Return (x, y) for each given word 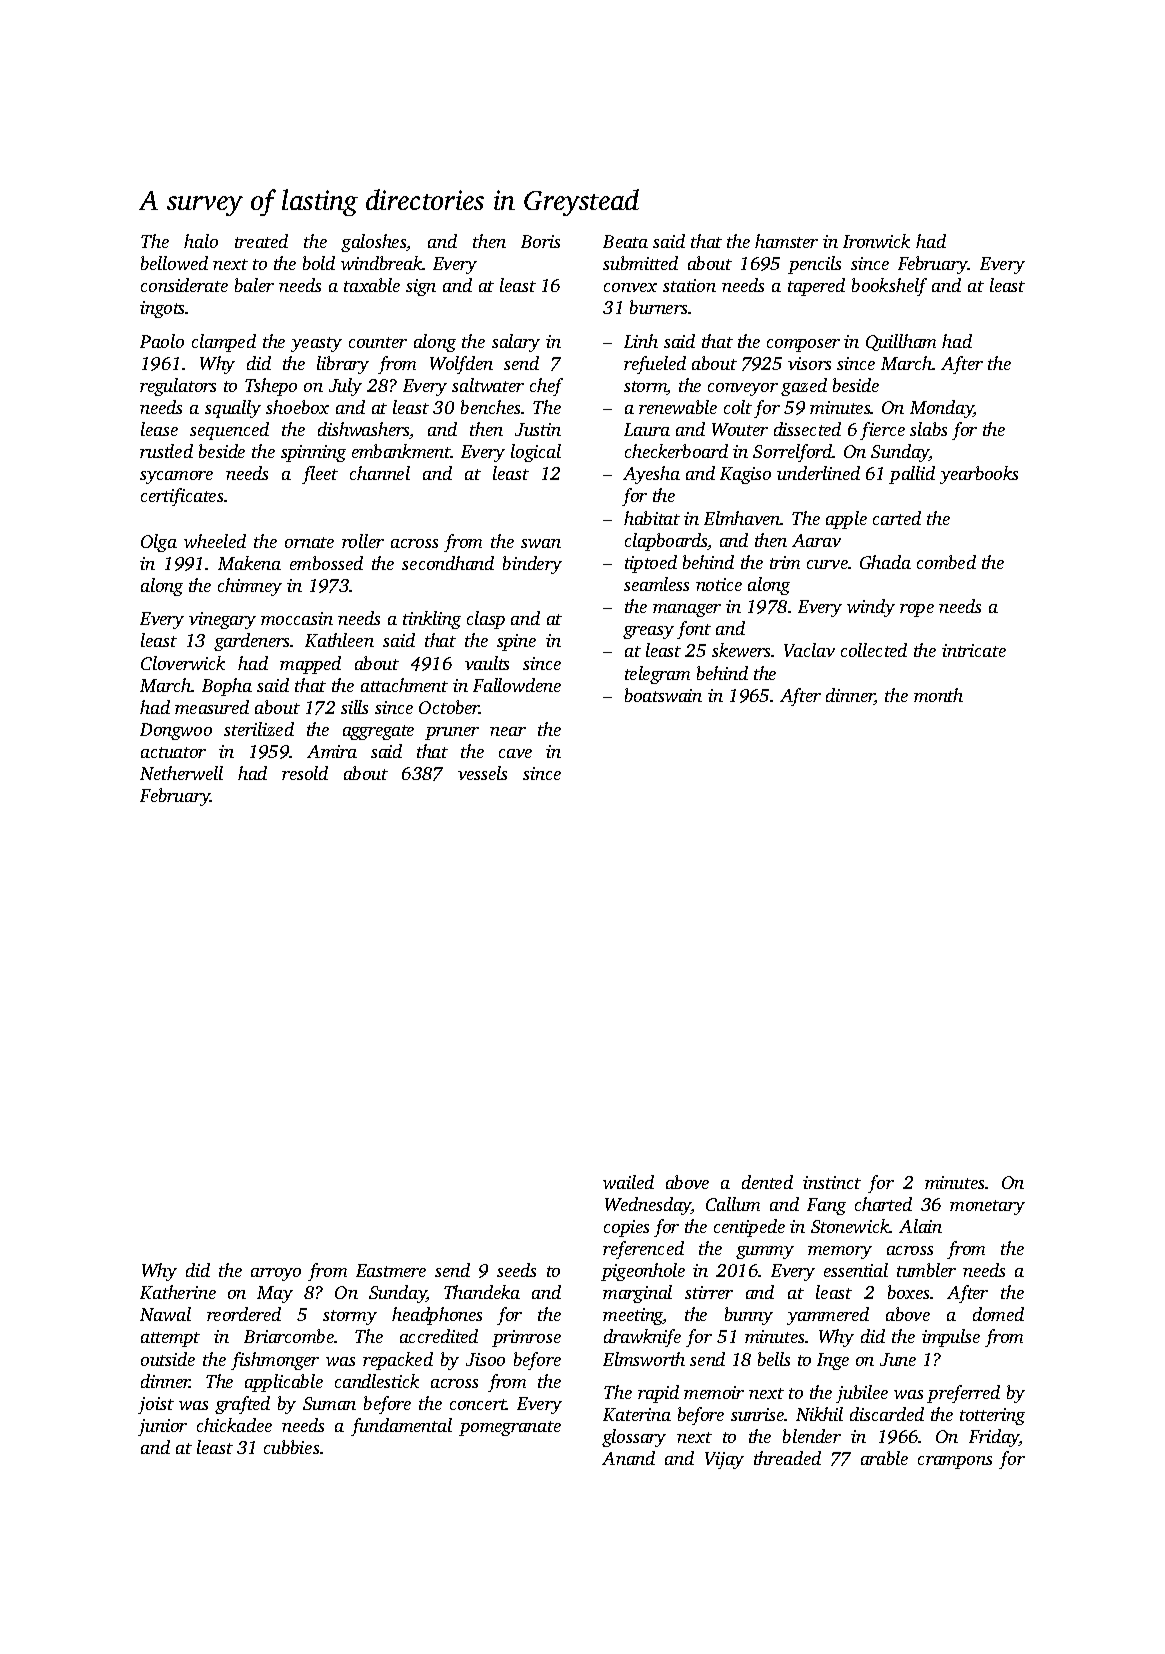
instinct (832, 1182)
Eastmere (391, 1270)
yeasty (316, 344)
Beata (625, 241)
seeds (516, 1270)
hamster (786, 241)
